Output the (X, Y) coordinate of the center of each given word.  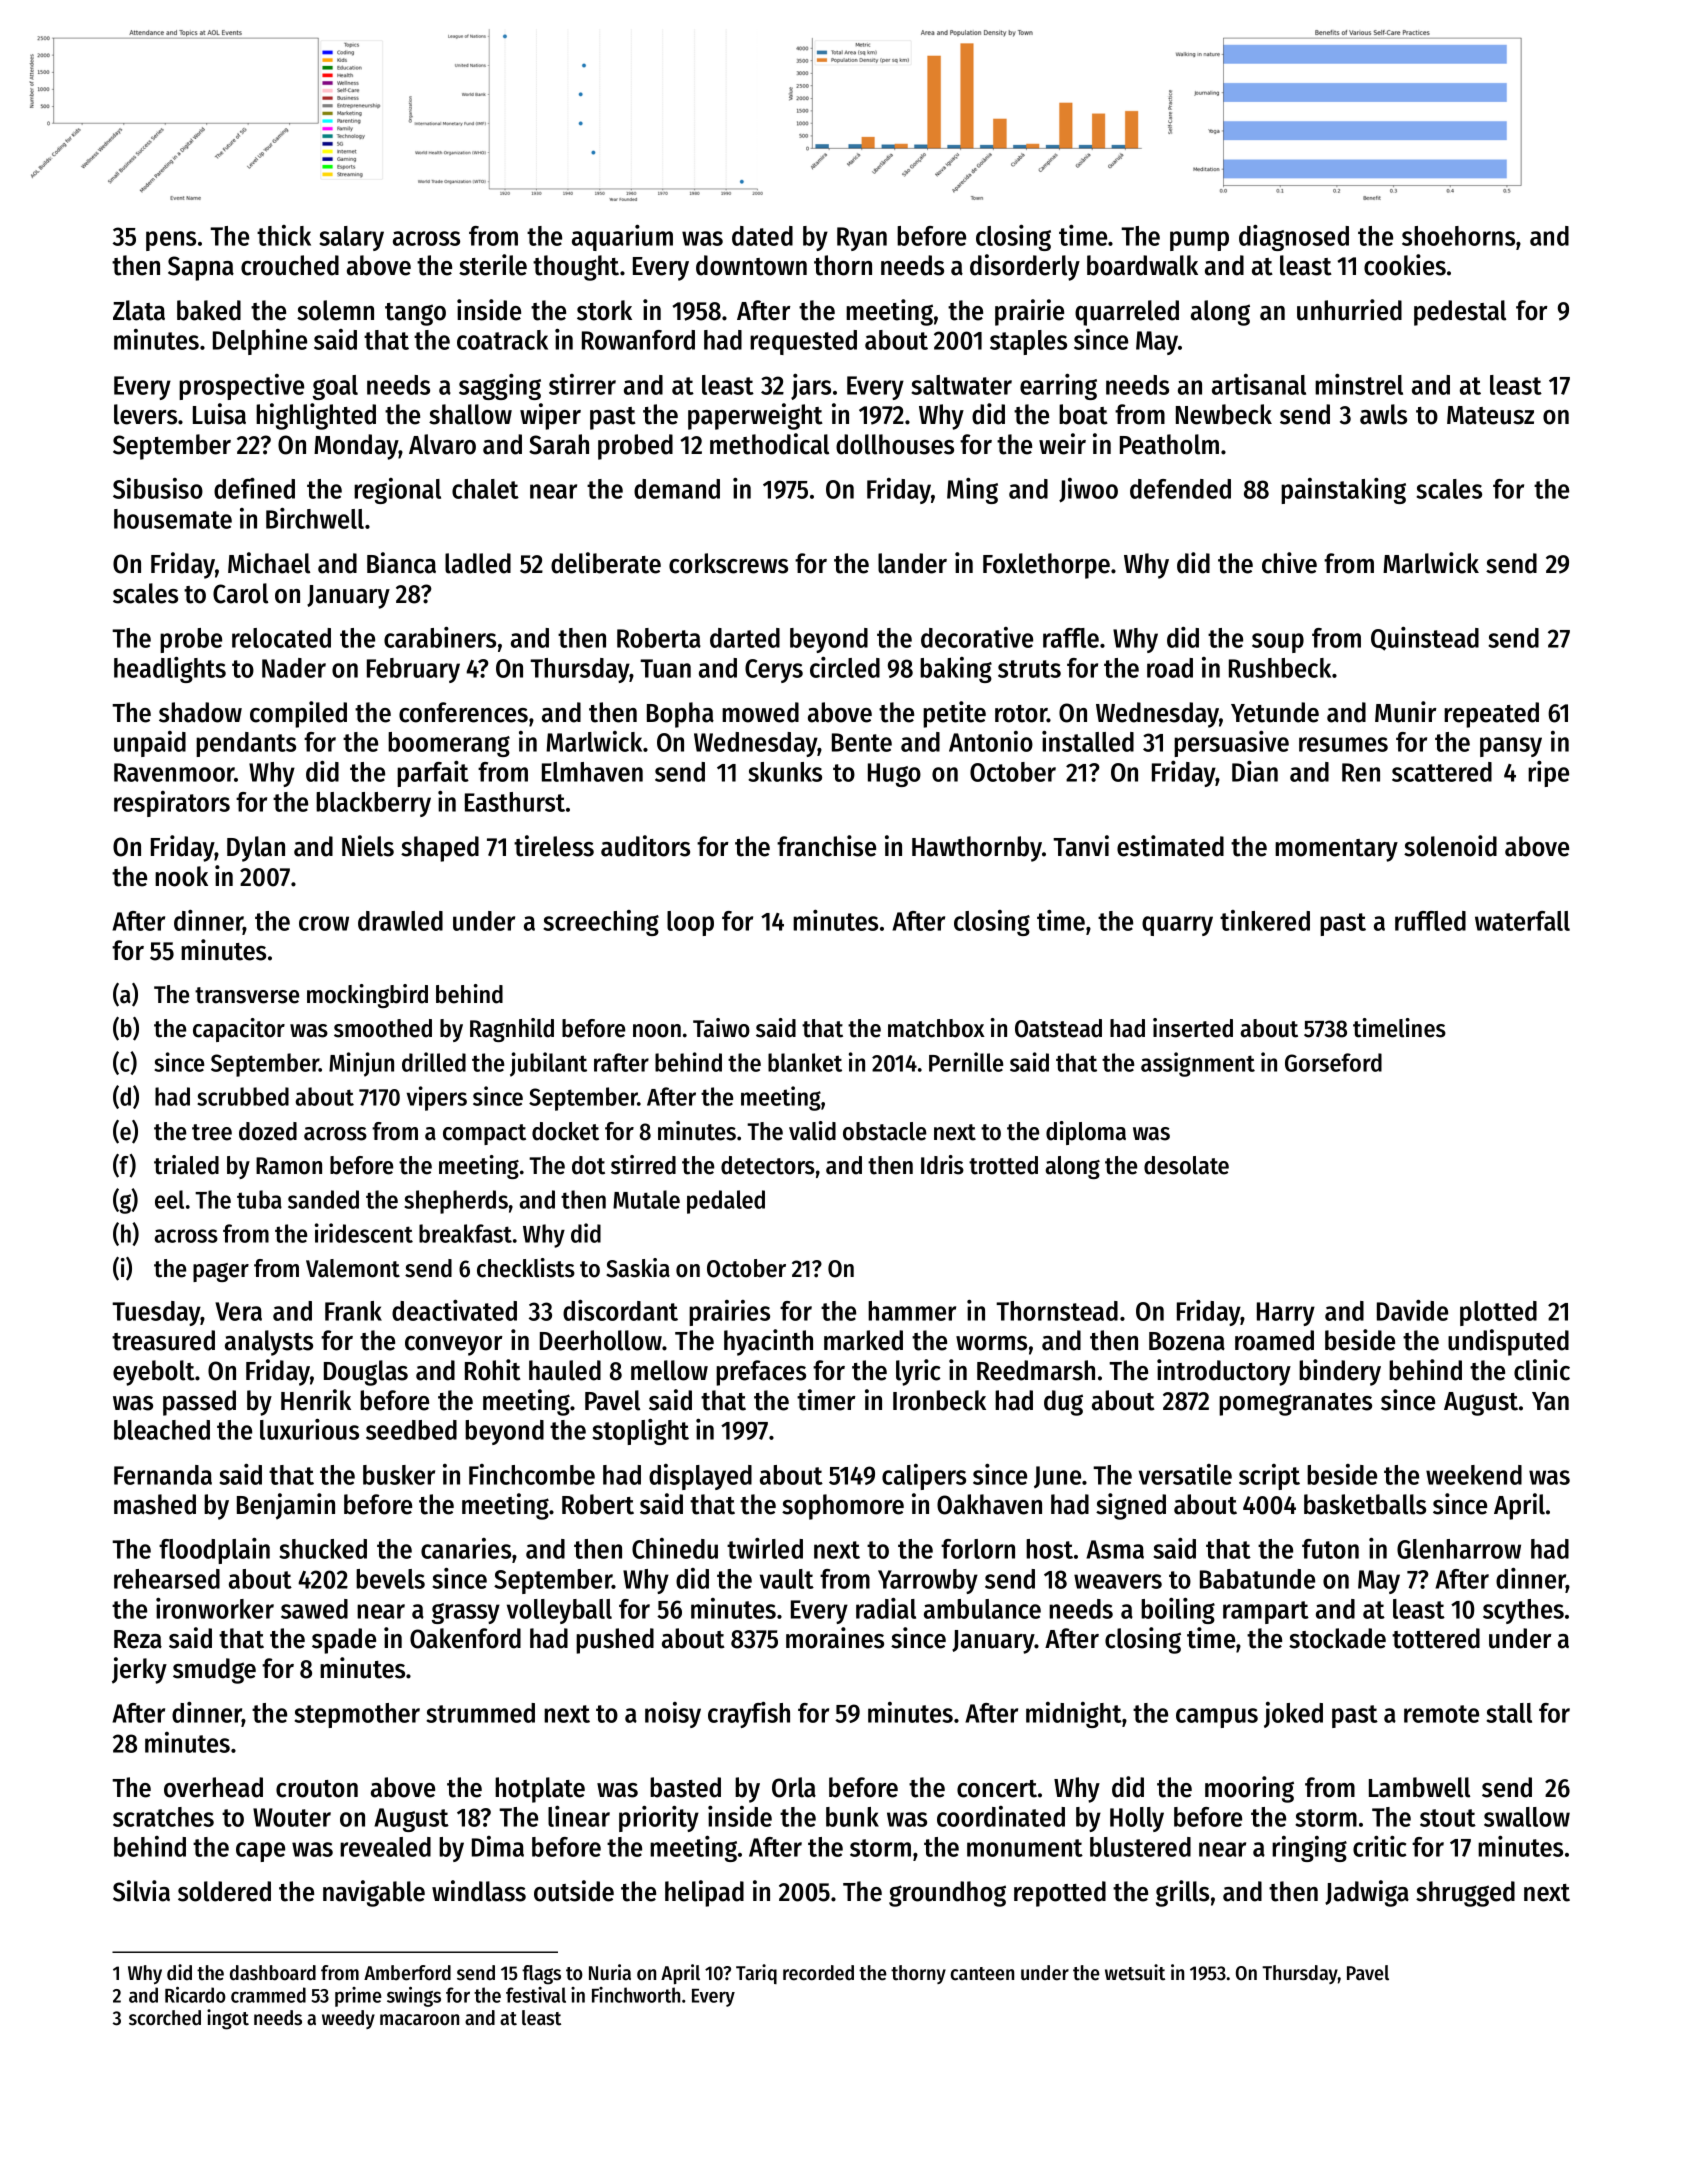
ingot (228, 2019)
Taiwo (721, 1028)
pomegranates (1295, 1404)
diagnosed (1294, 238)
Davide (1412, 1310)
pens (171, 241)
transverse (247, 995)
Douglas (366, 1373)
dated (762, 236)
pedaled (726, 1202)
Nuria (610, 1972)
